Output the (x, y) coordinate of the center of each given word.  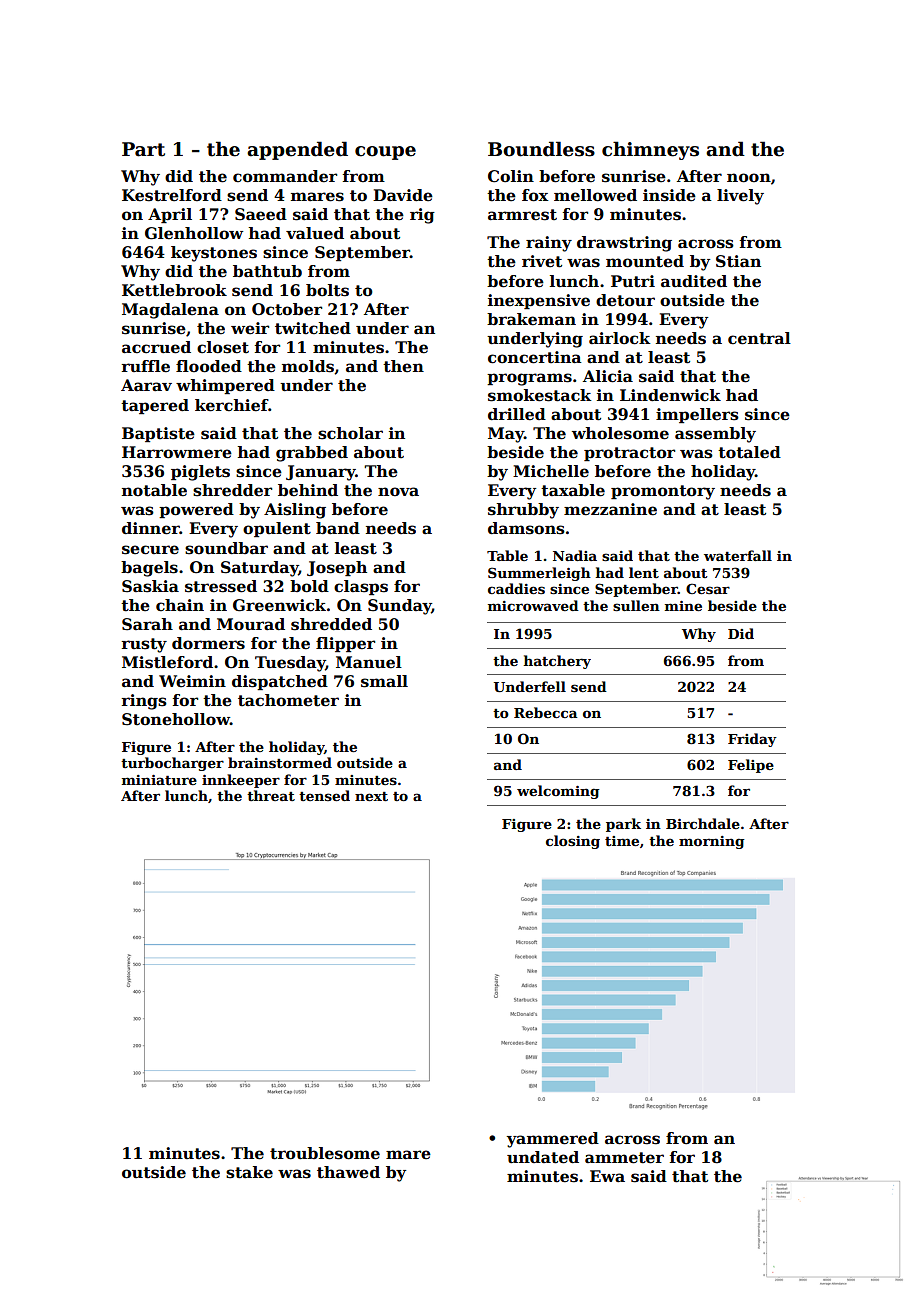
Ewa (607, 1176)
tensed (324, 795)
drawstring (624, 244)
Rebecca (546, 712)
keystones (214, 254)
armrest (522, 215)
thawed (348, 1172)
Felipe (751, 766)
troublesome (325, 1153)
